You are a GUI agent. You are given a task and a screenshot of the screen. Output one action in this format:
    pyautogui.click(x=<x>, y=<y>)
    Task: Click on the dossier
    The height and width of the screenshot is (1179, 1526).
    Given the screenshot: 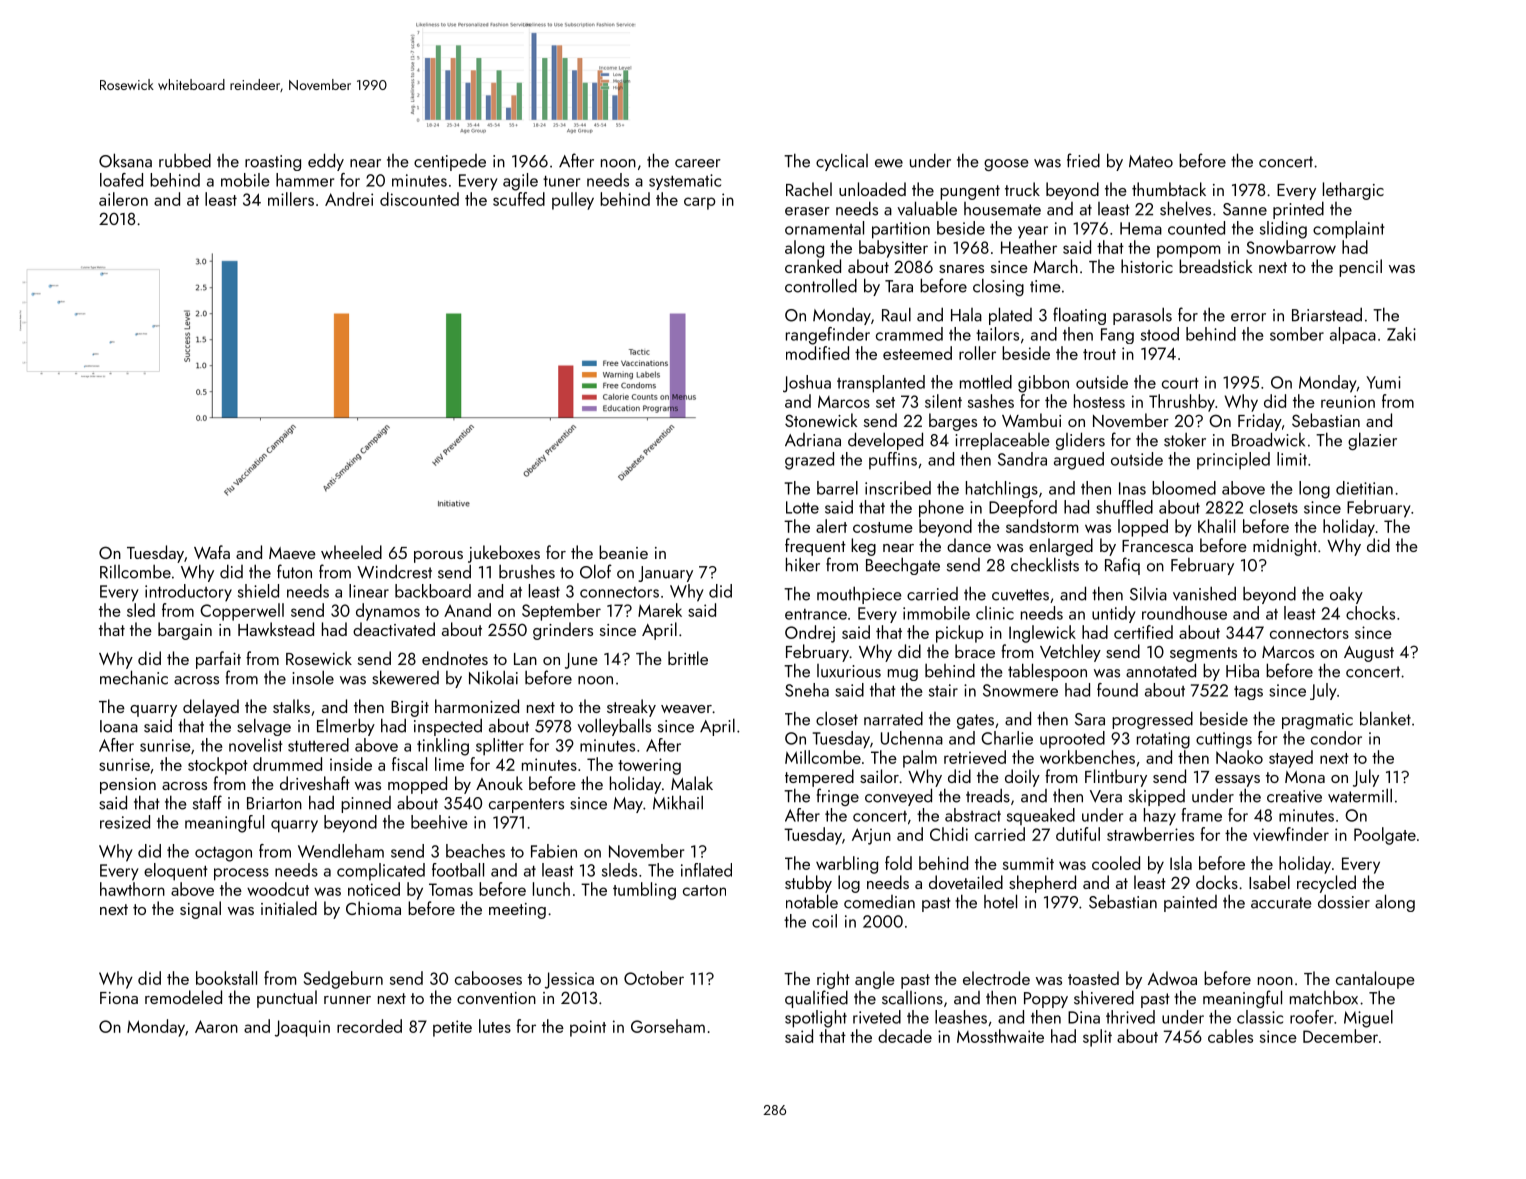 What is the action you would take?
    pyautogui.click(x=1344, y=901)
